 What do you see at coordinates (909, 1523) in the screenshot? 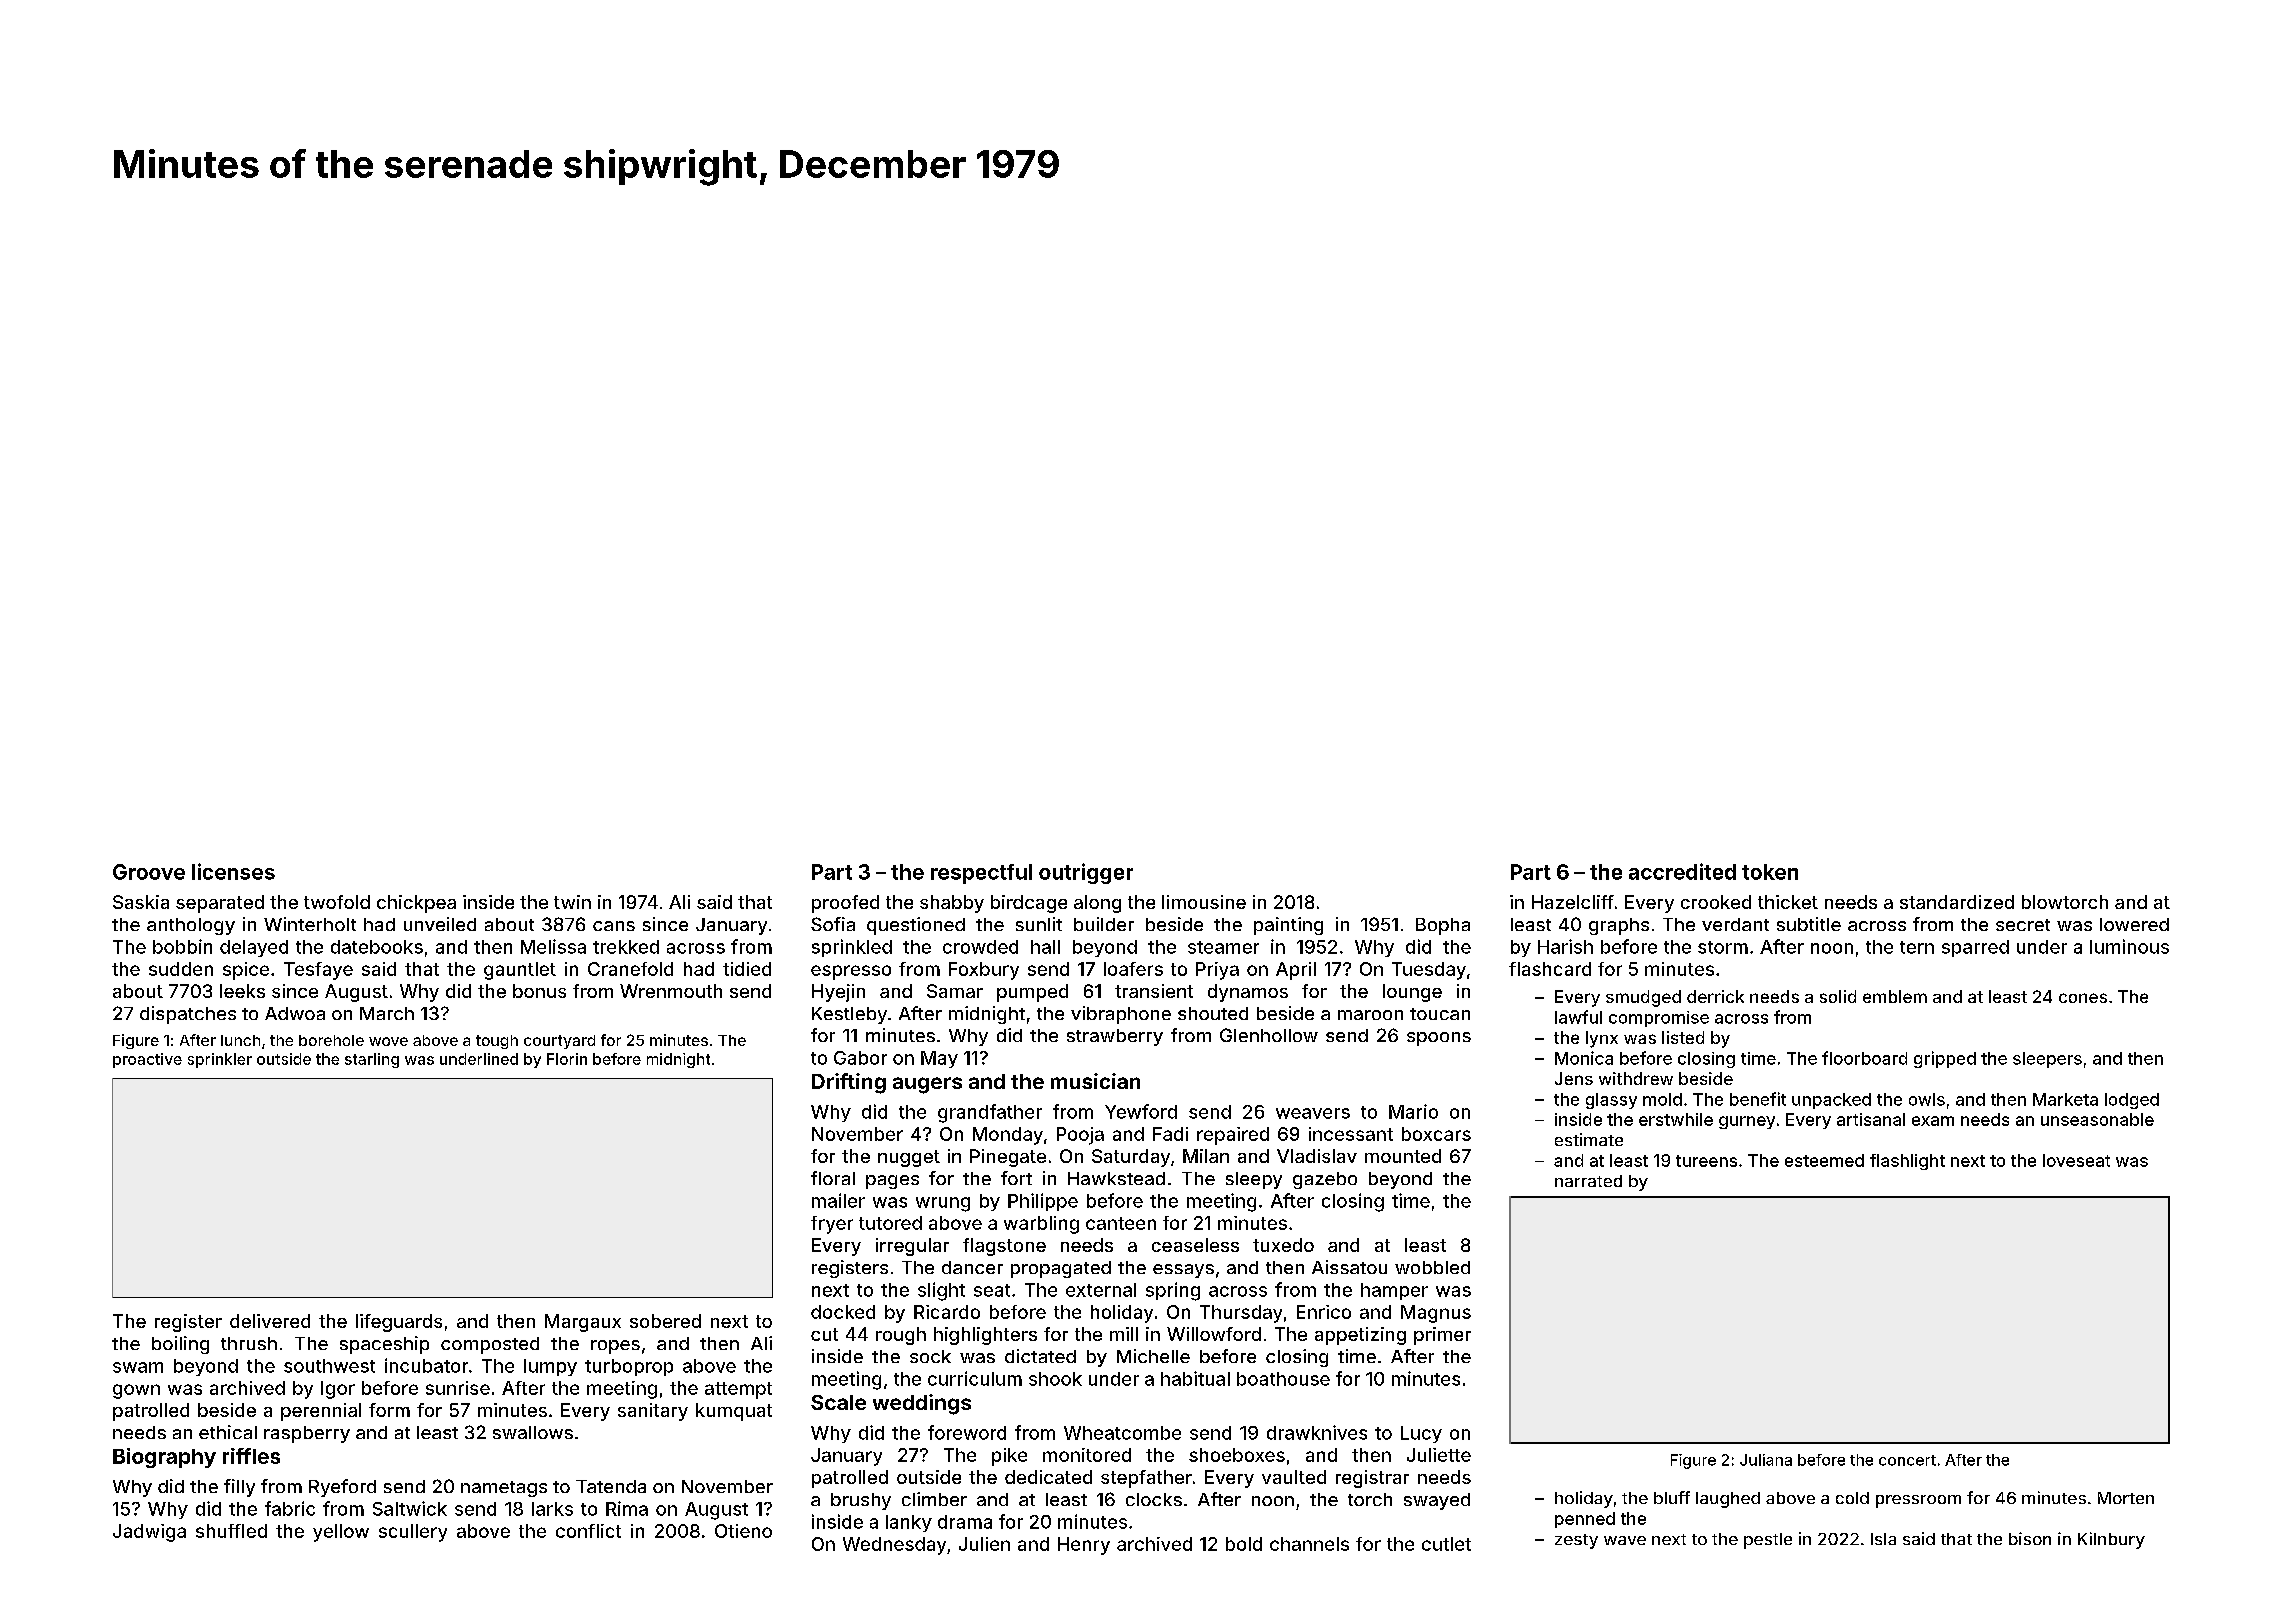
I see `lanky` at bounding box center [909, 1523].
